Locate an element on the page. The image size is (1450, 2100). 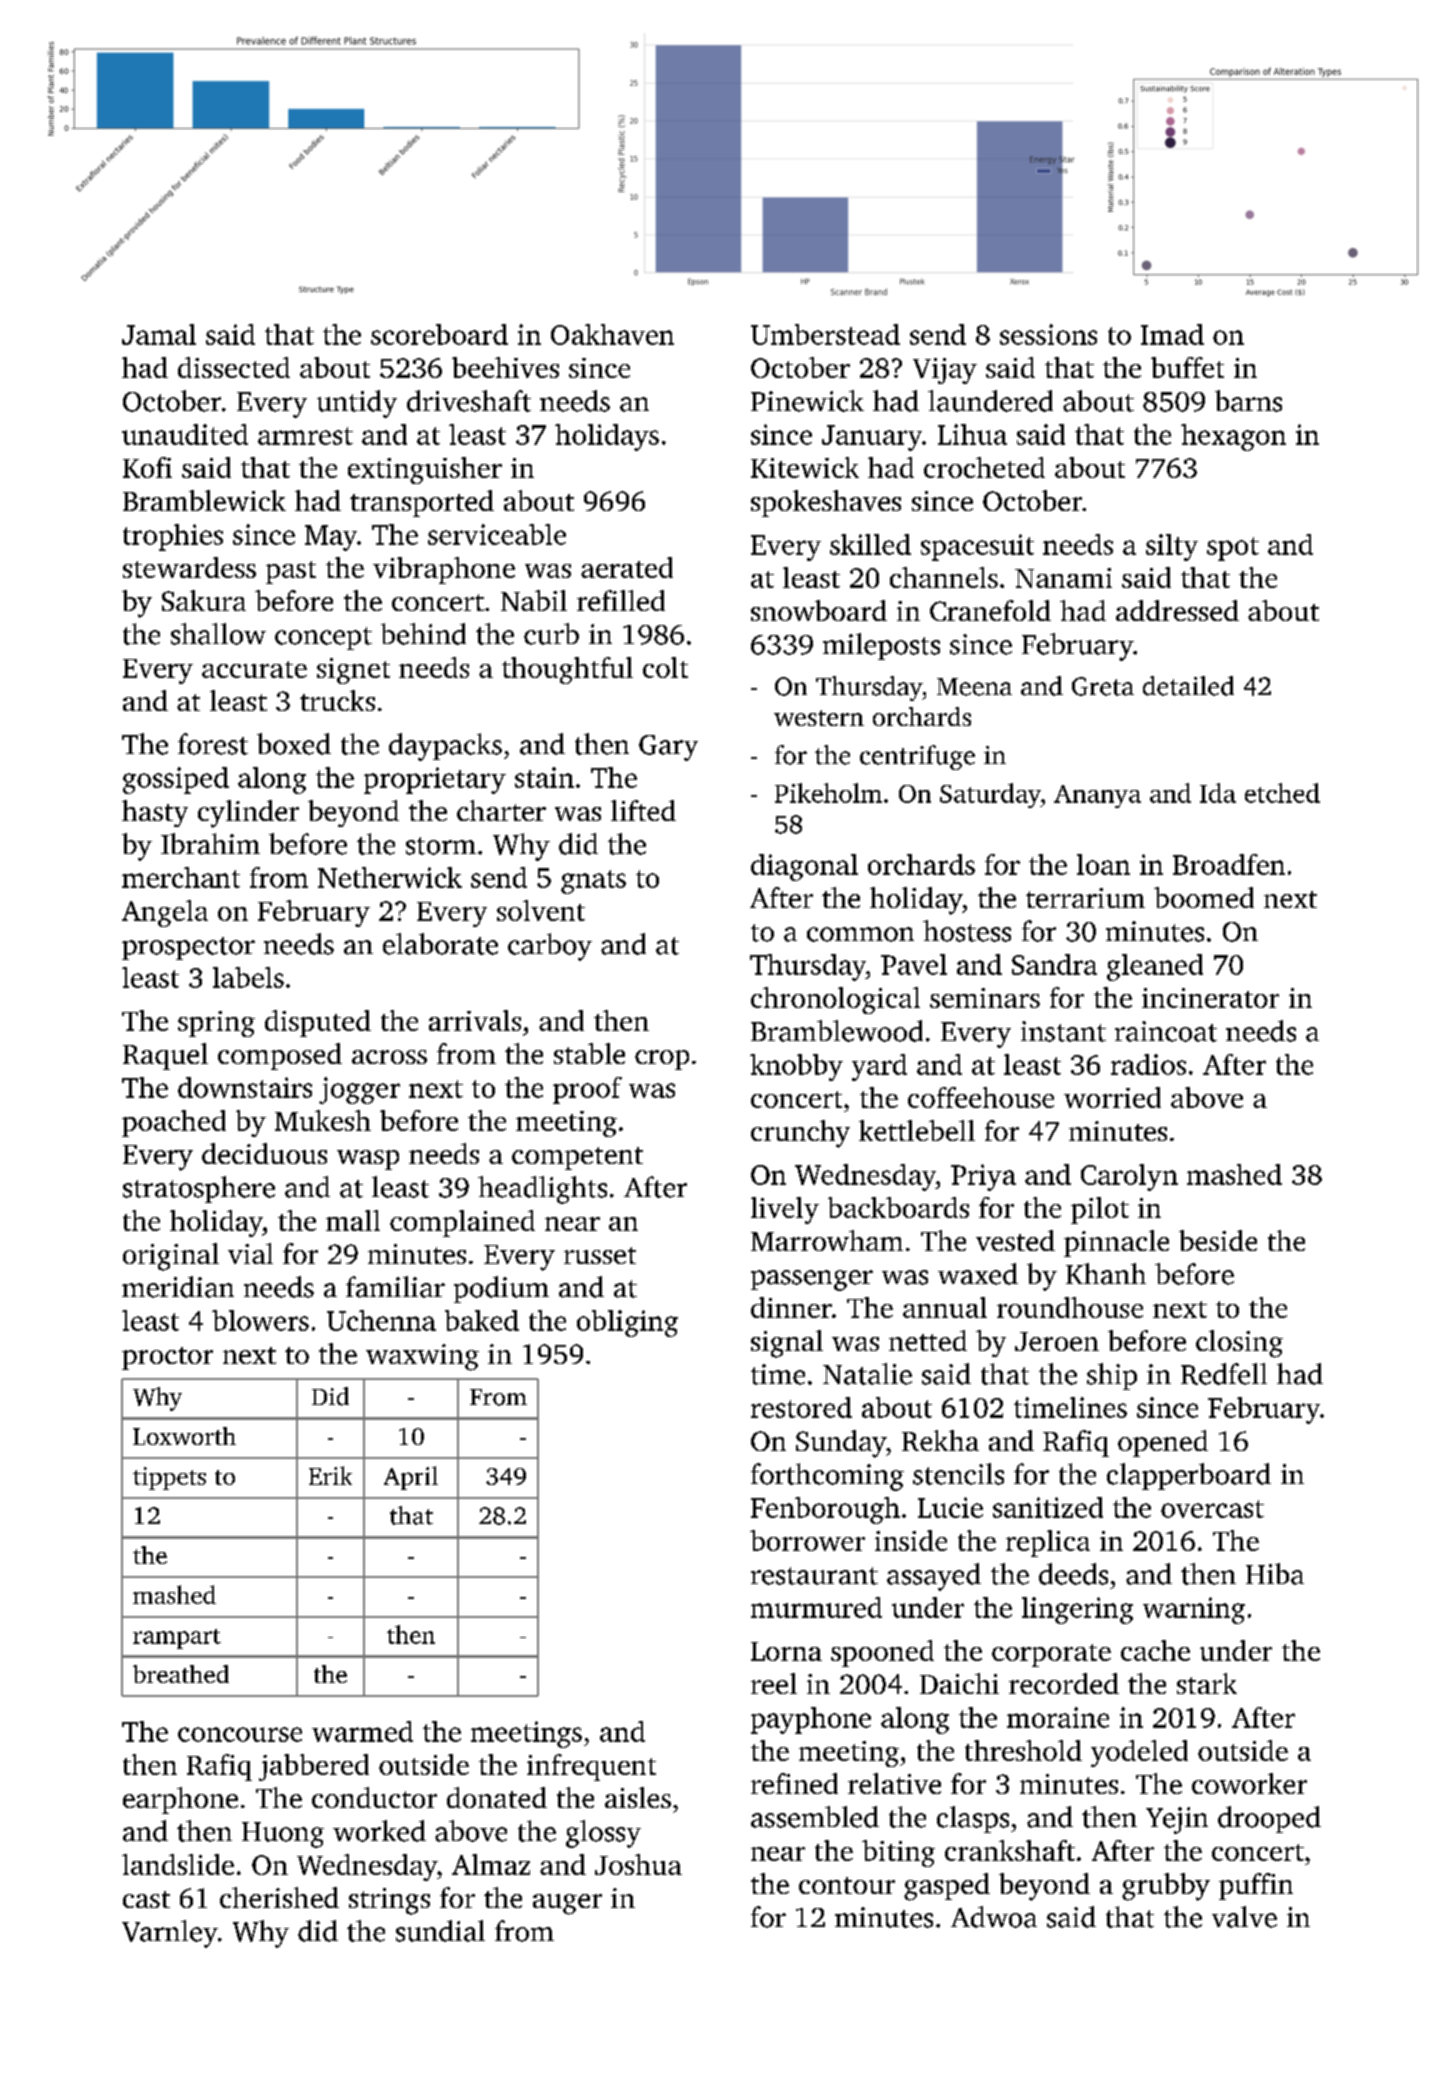
Pikeholm is located at coordinates (828, 793).
